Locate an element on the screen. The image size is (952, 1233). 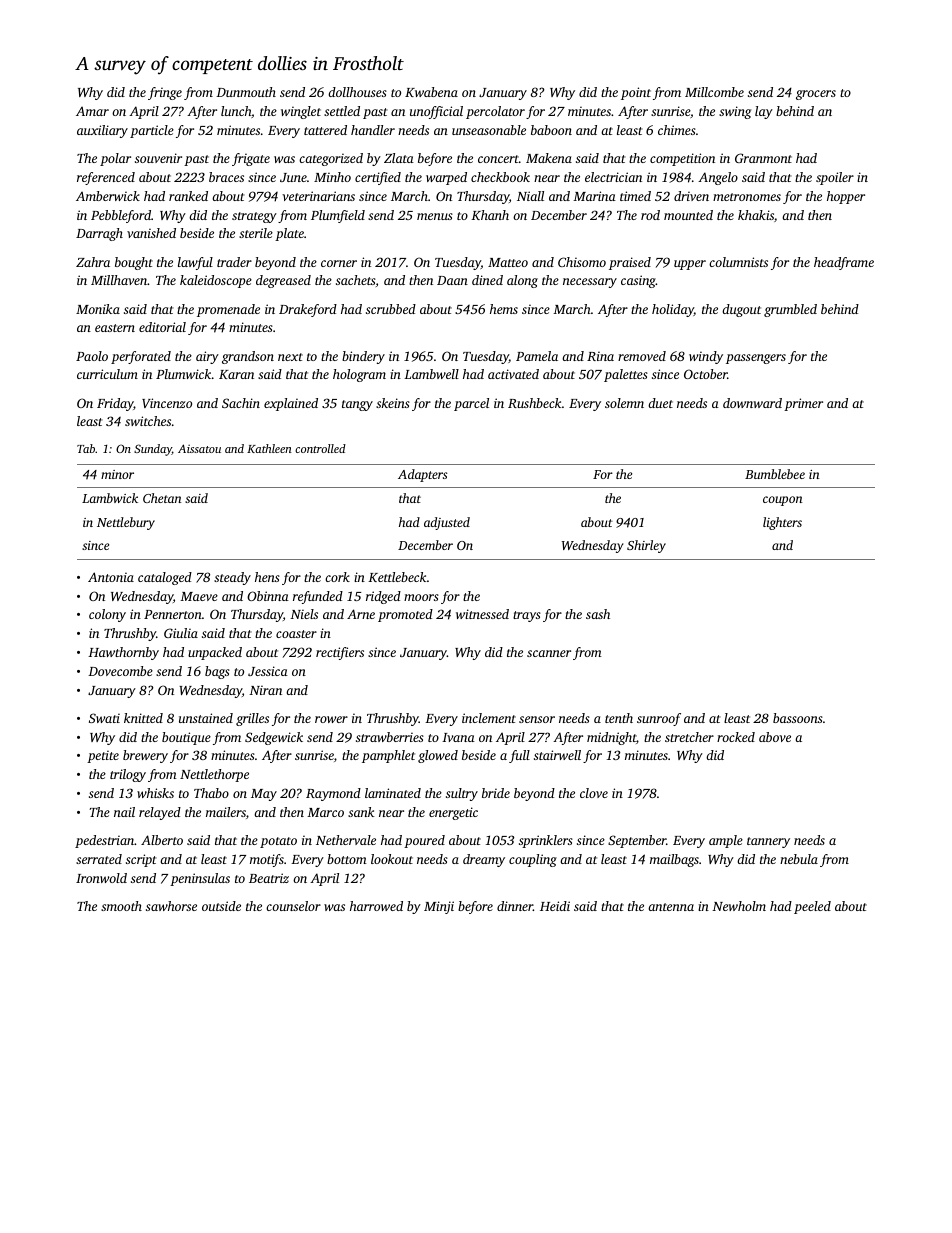
Zlata is located at coordinates (399, 158).
